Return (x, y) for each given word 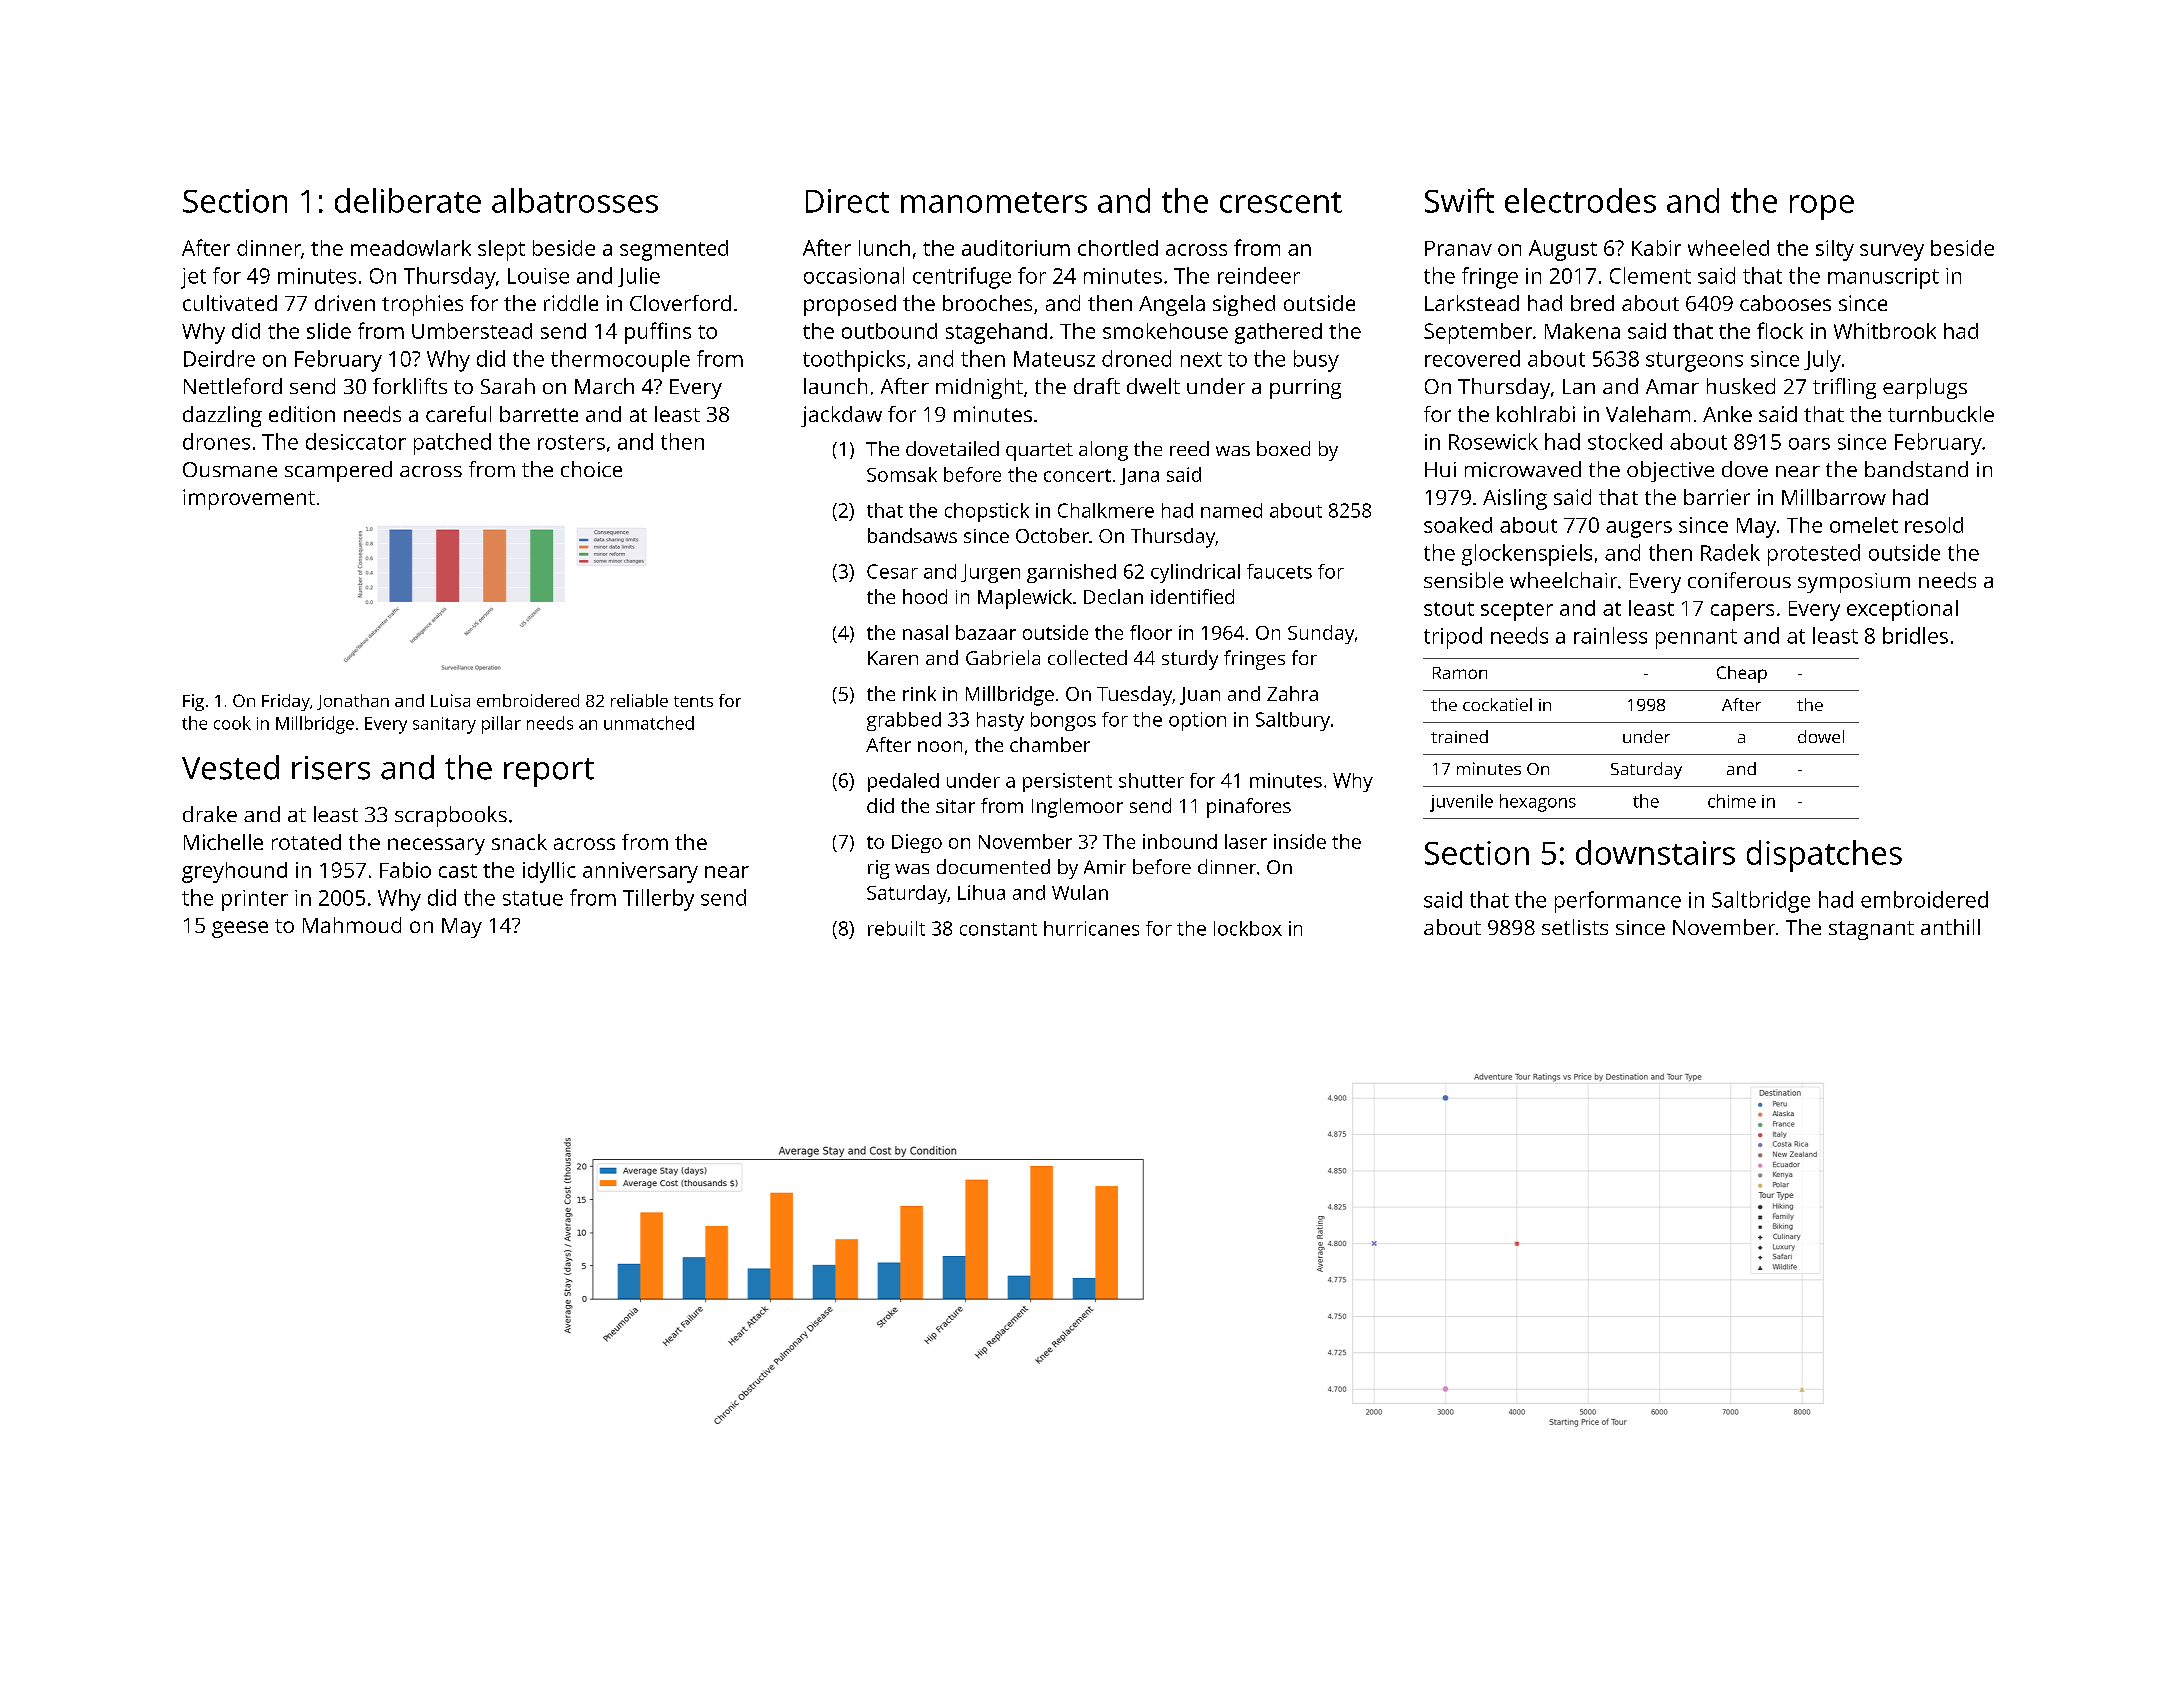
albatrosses (575, 200)
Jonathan (353, 702)
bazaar (986, 632)
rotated (306, 842)
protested (1814, 555)
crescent (1281, 202)
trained (1459, 736)
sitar (955, 806)
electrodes (1580, 200)
